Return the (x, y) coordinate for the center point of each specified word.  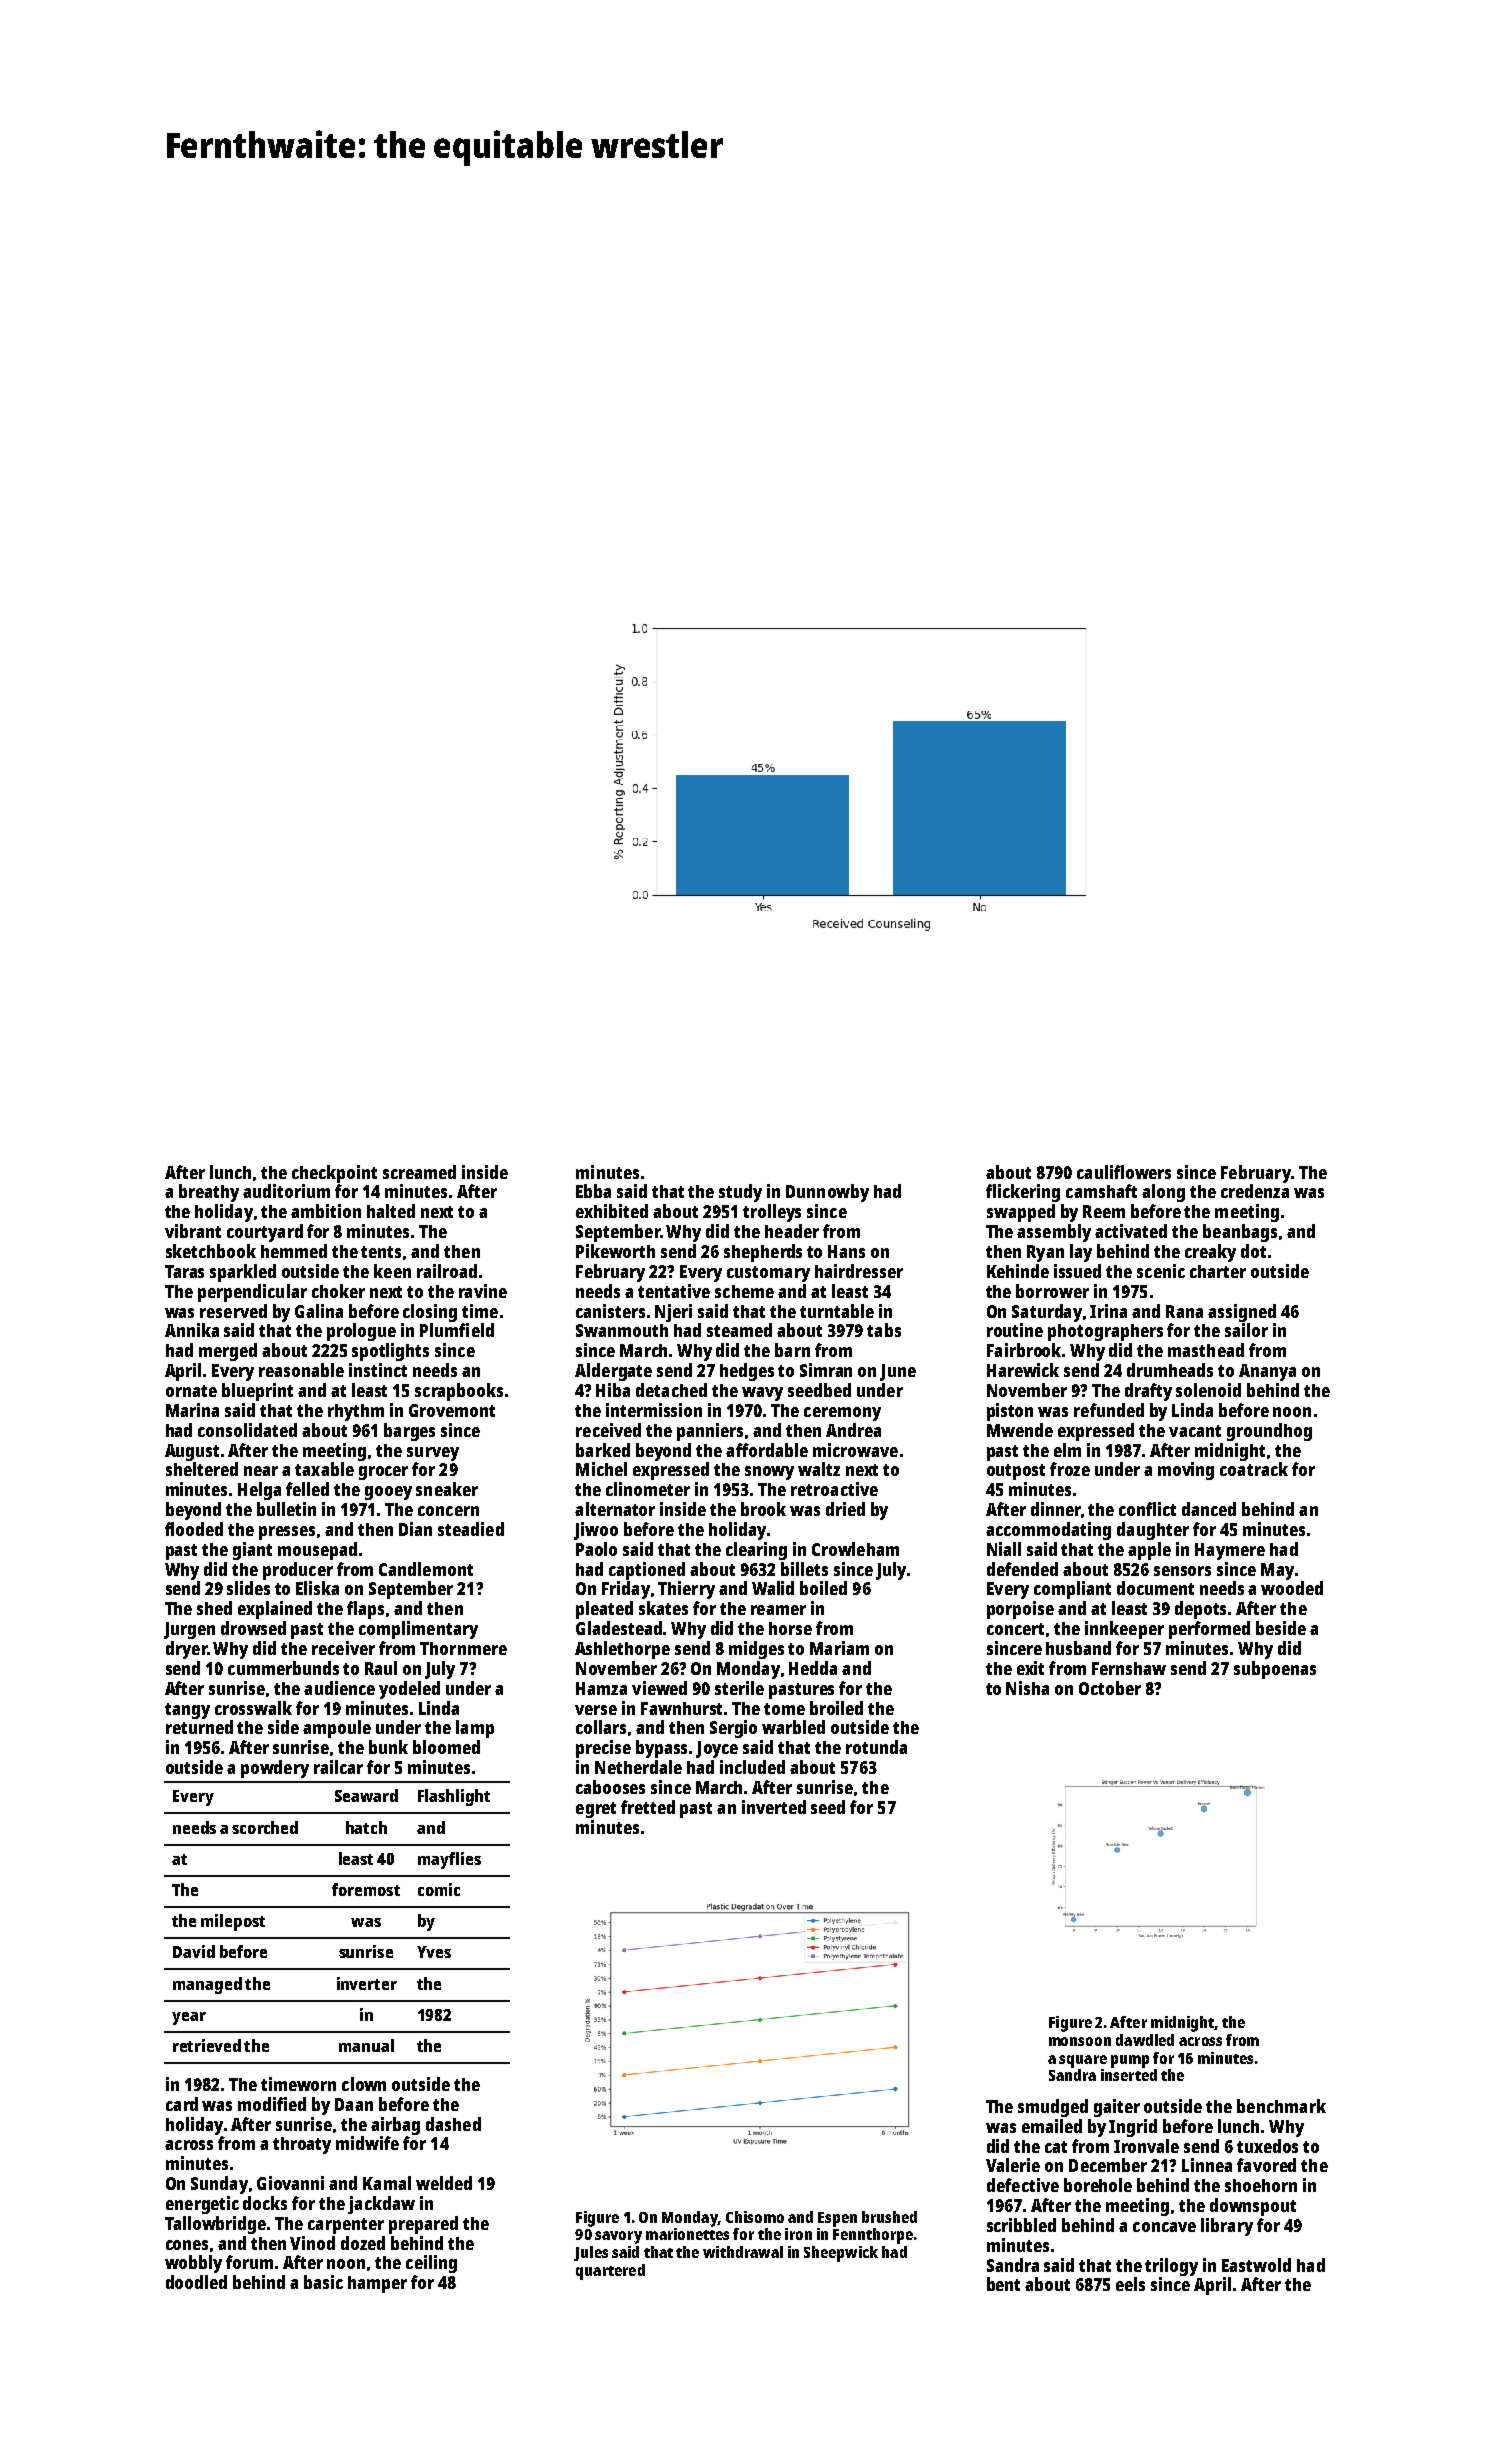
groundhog (1269, 1432)
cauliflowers (1124, 1172)
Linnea (1207, 2165)
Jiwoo (596, 1531)
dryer (186, 1650)
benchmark (1281, 2106)
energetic (202, 2205)
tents (381, 1252)
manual (366, 2045)
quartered (610, 2272)
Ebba (593, 1191)
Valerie (1013, 2165)
